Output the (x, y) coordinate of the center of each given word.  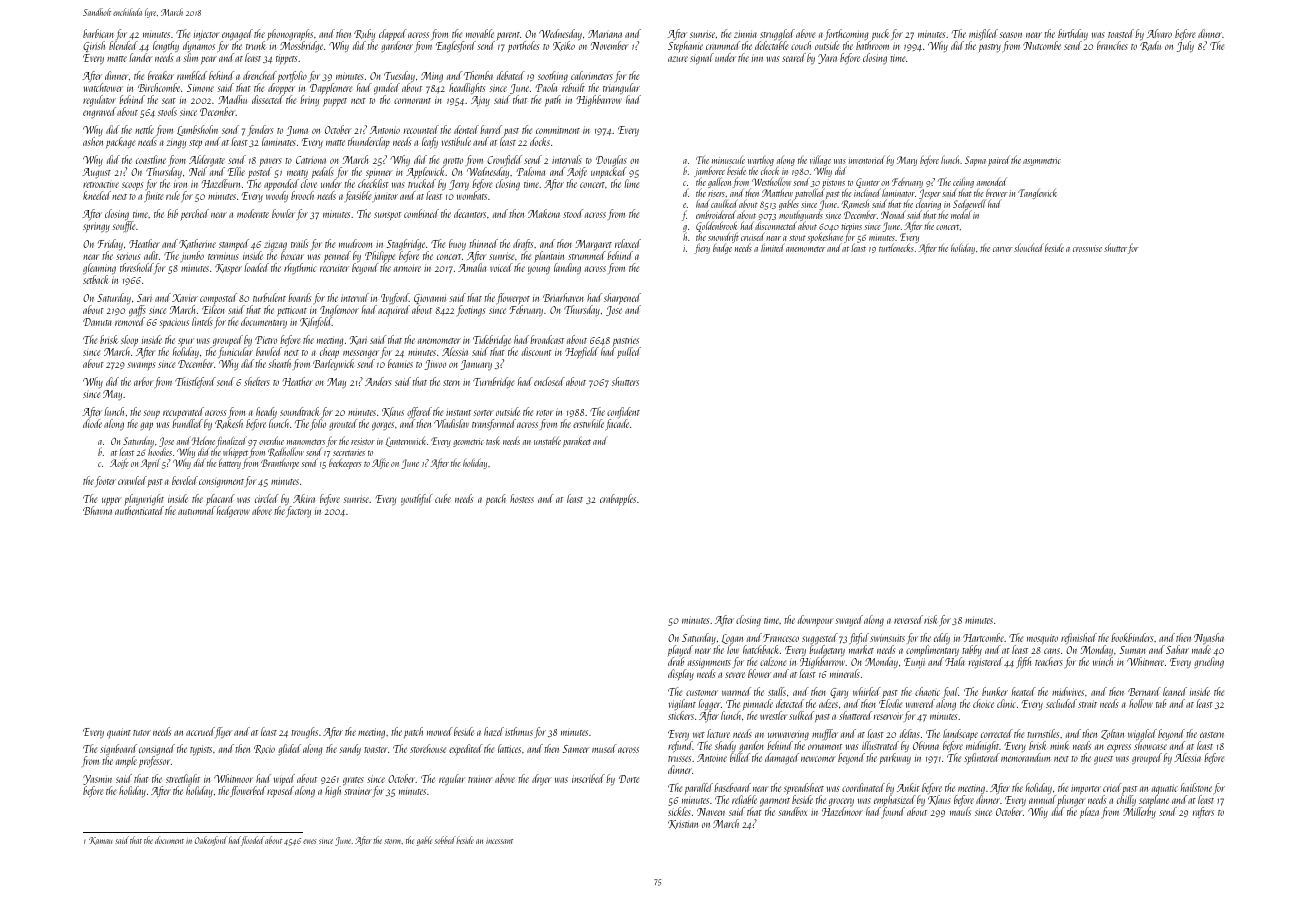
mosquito (1042, 639)
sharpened (622, 298)
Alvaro (1159, 33)
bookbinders (1132, 637)
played (680, 651)
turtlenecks (896, 248)
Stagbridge (406, 245)
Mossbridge (301, 47)
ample (126, 761)
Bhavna (97, 510)
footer (105, 481)
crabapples (618, 499)
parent (508, 36)
